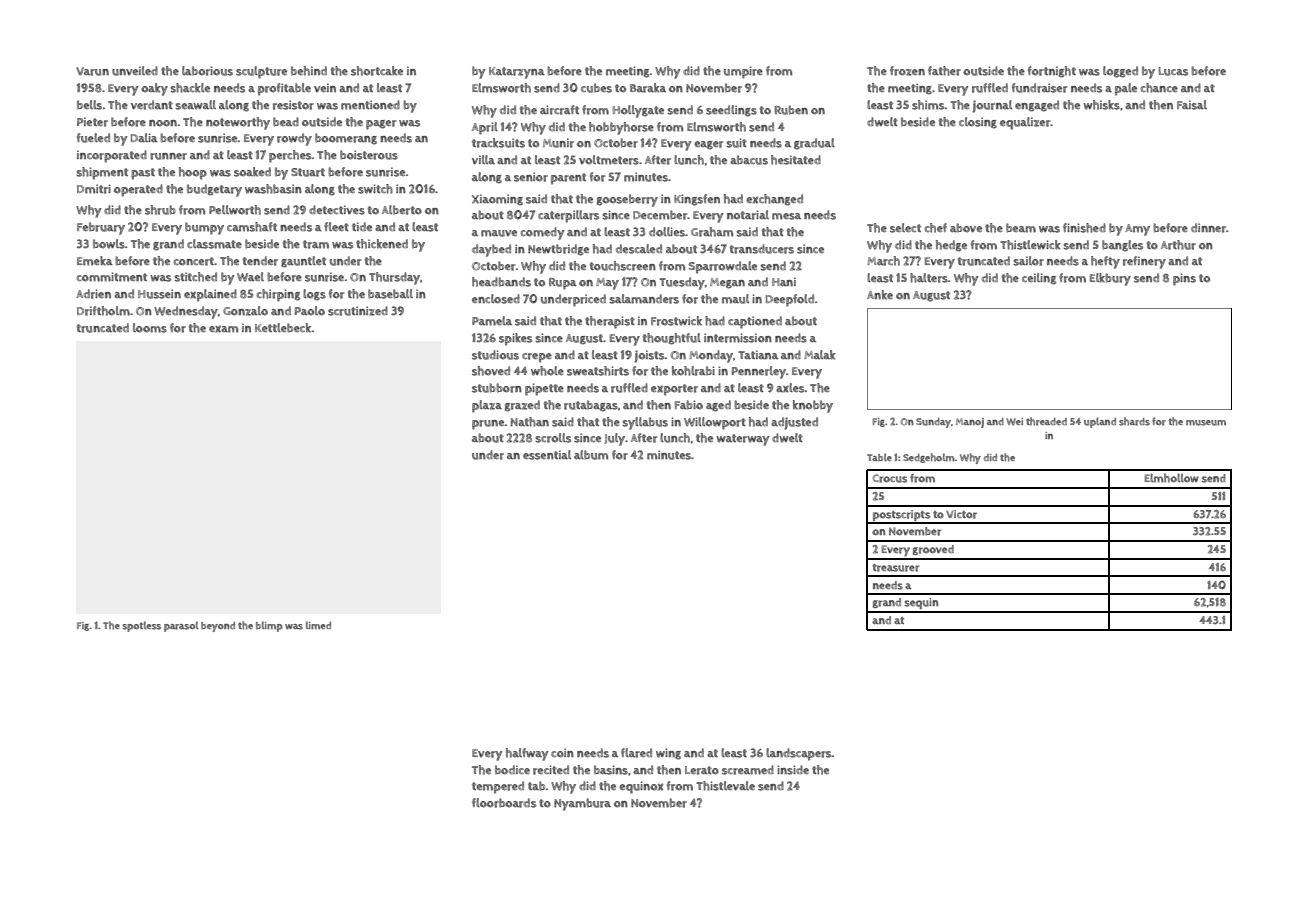 Image resolution: width=1308 pixels, height=924 pixels. I want to click on coin, so click(562, 753).
